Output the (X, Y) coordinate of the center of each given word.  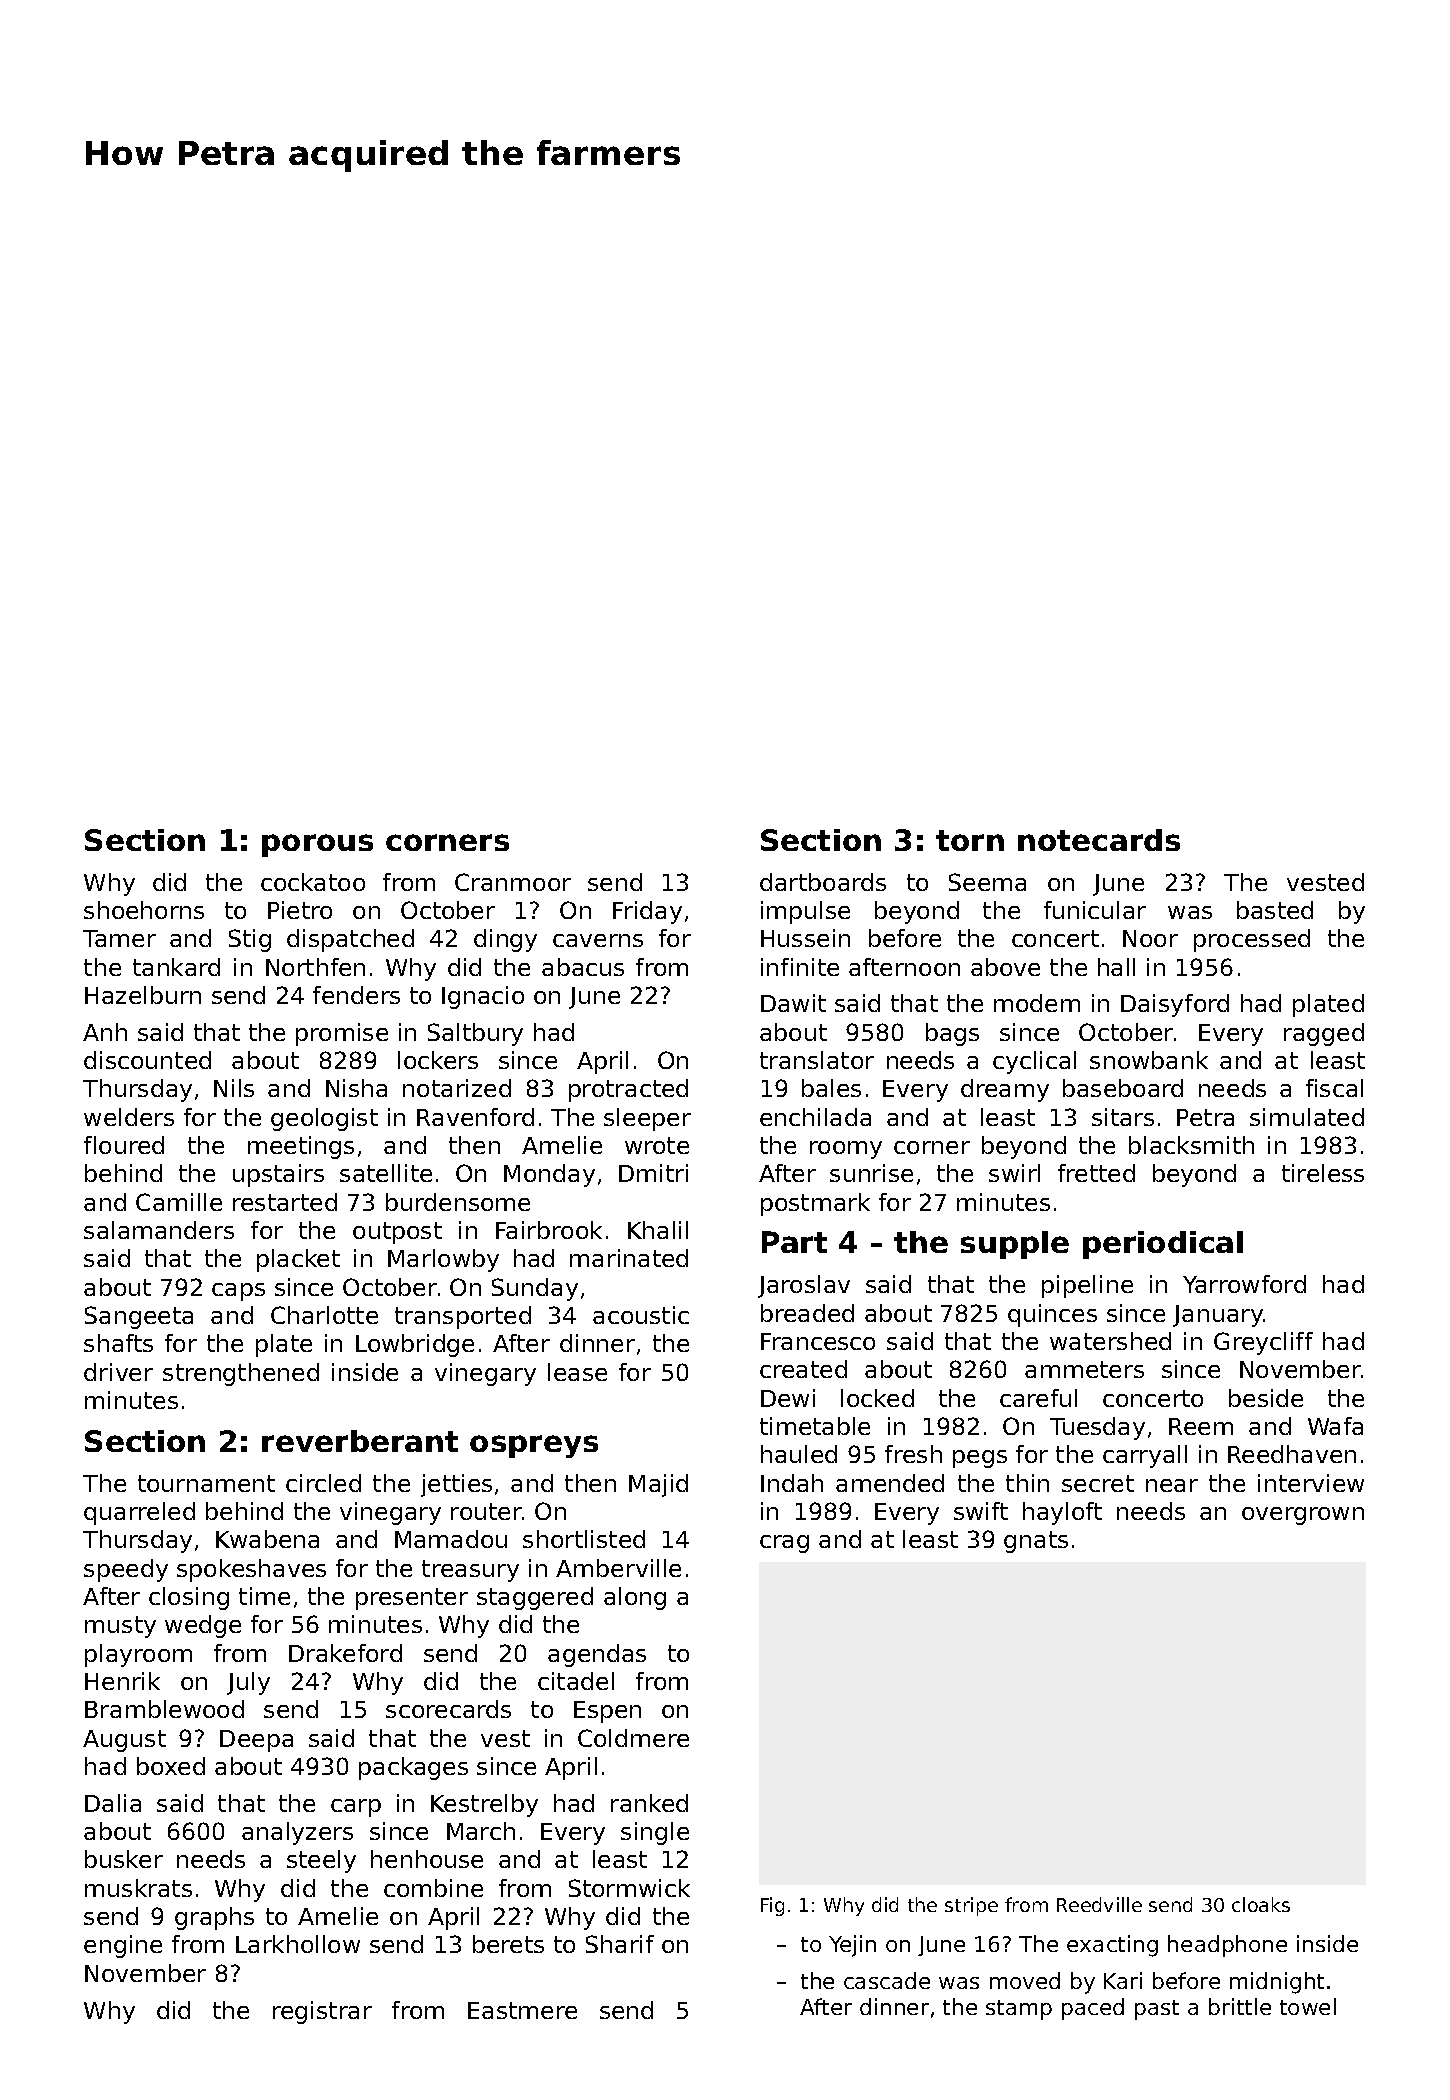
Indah (792, 1483)
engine (123, 1946)
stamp (1019, 2010)
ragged (1324, 1034)
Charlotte (324, 1315)
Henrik (122, 1681)
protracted (628, 1090)
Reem (1201, 1426)
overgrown (1303, 1516)
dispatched (350, 940)
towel (1308, 2006)
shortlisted (584, 1539)
